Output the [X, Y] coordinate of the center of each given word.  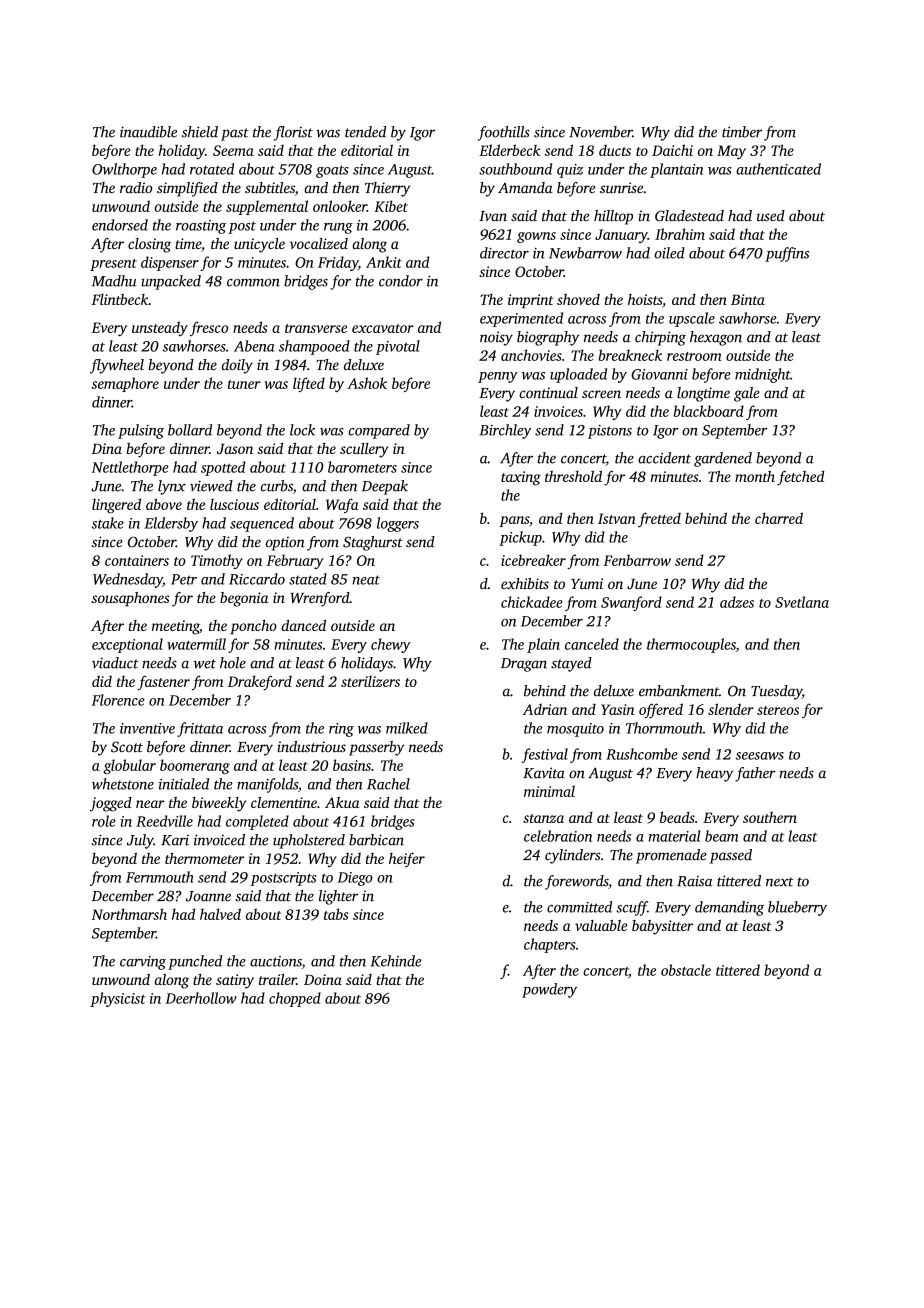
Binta [748, 299]
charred [779, 518]
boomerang [195, 766]
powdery [549, 990]
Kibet [391, 206]
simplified [187, 189]
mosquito [575, 730]
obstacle [686, 970]
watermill [196, 644]
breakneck [630, 355]
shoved [578, 299]
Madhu [114, 281]
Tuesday [776, 692]
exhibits [525, 583]
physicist [118, 999]
